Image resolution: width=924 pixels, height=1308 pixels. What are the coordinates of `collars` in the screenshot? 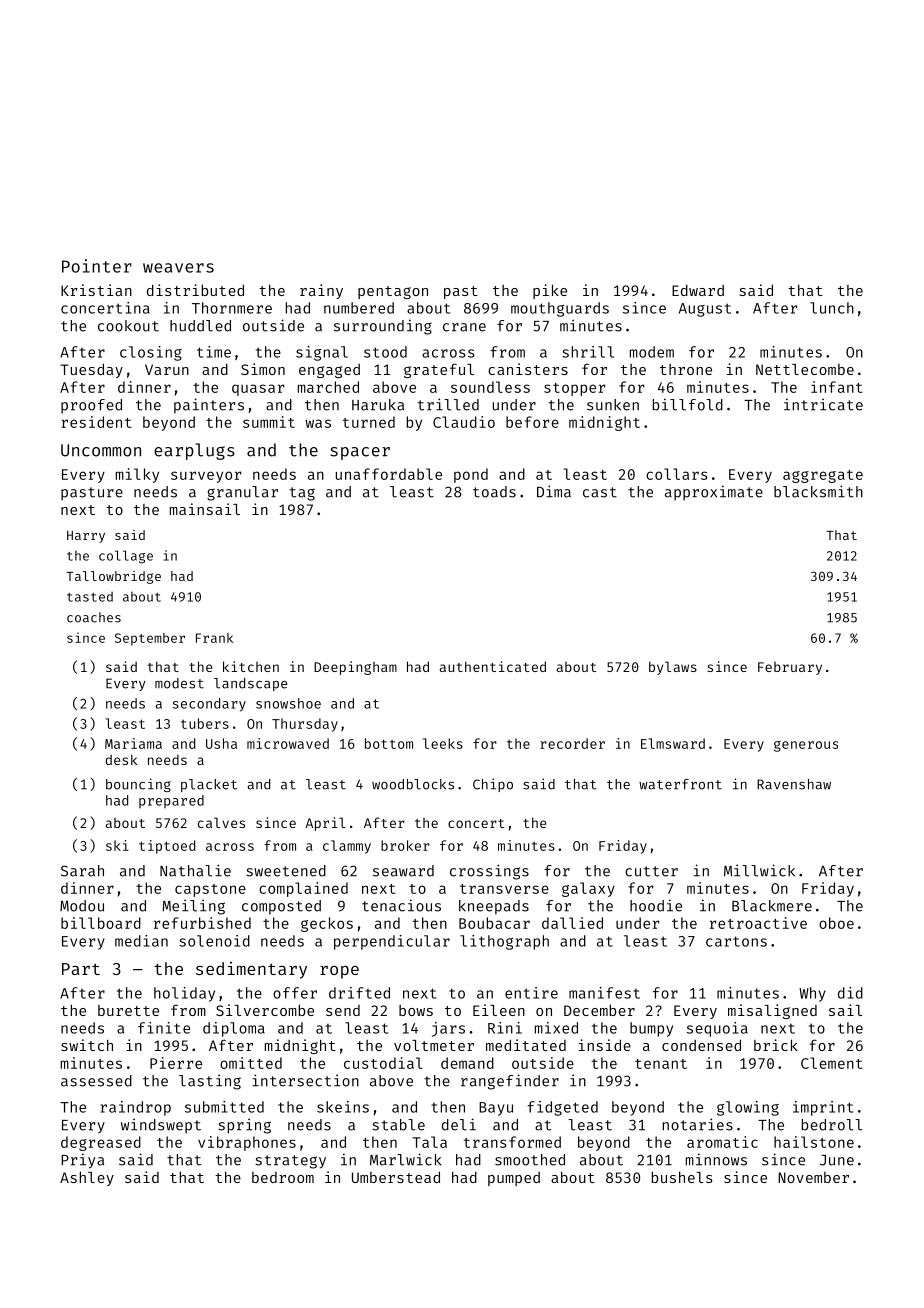 It's located at (677, 474).
